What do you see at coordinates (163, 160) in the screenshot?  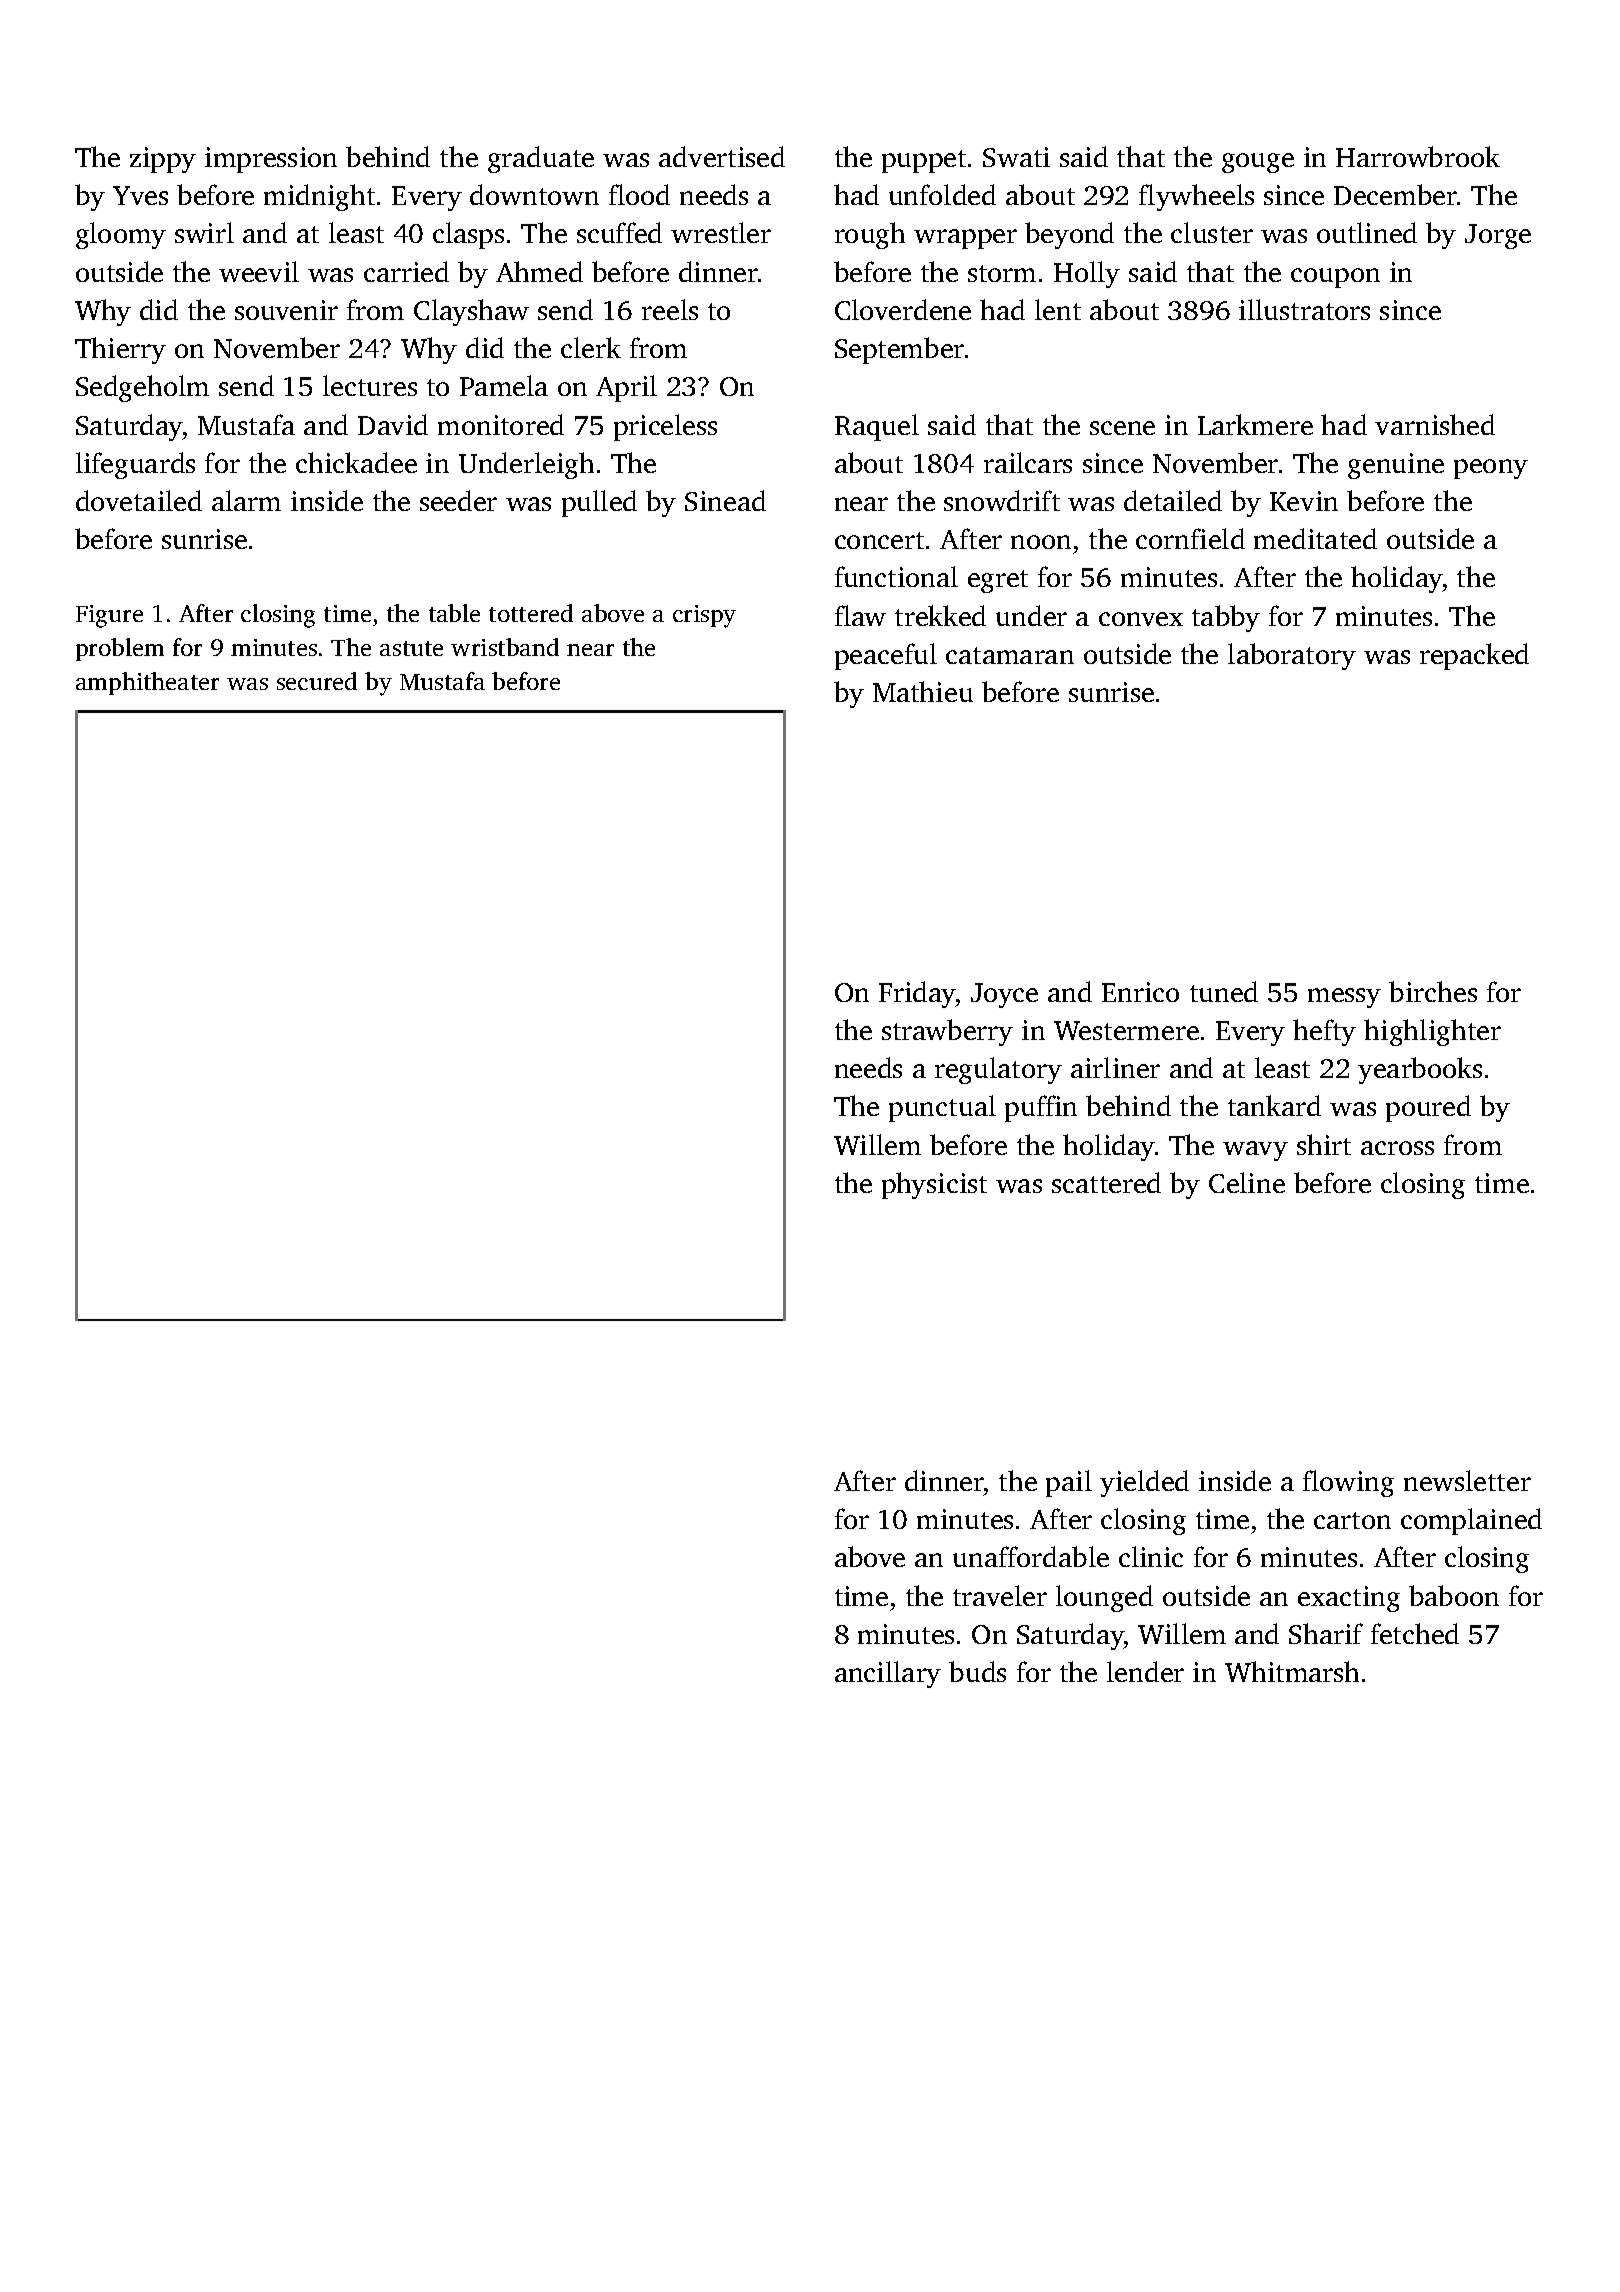 I see `zippy` at bounding box center [163, 160].
